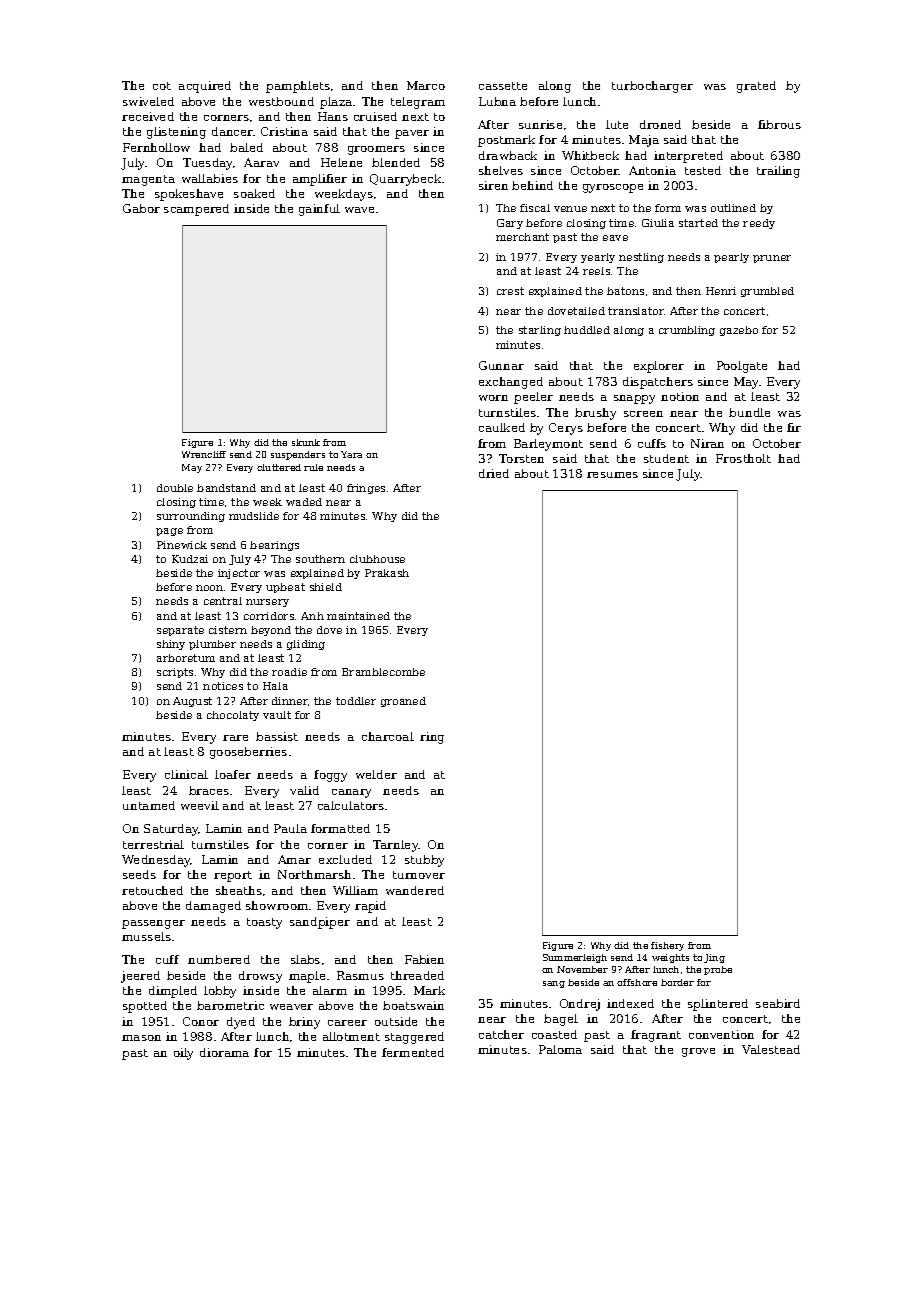 This screenshot has width=924, height=1308. What do you see at coordinates (721, 291) in the screenshot?
I see `Henri` at bounding box center [721, 291].
